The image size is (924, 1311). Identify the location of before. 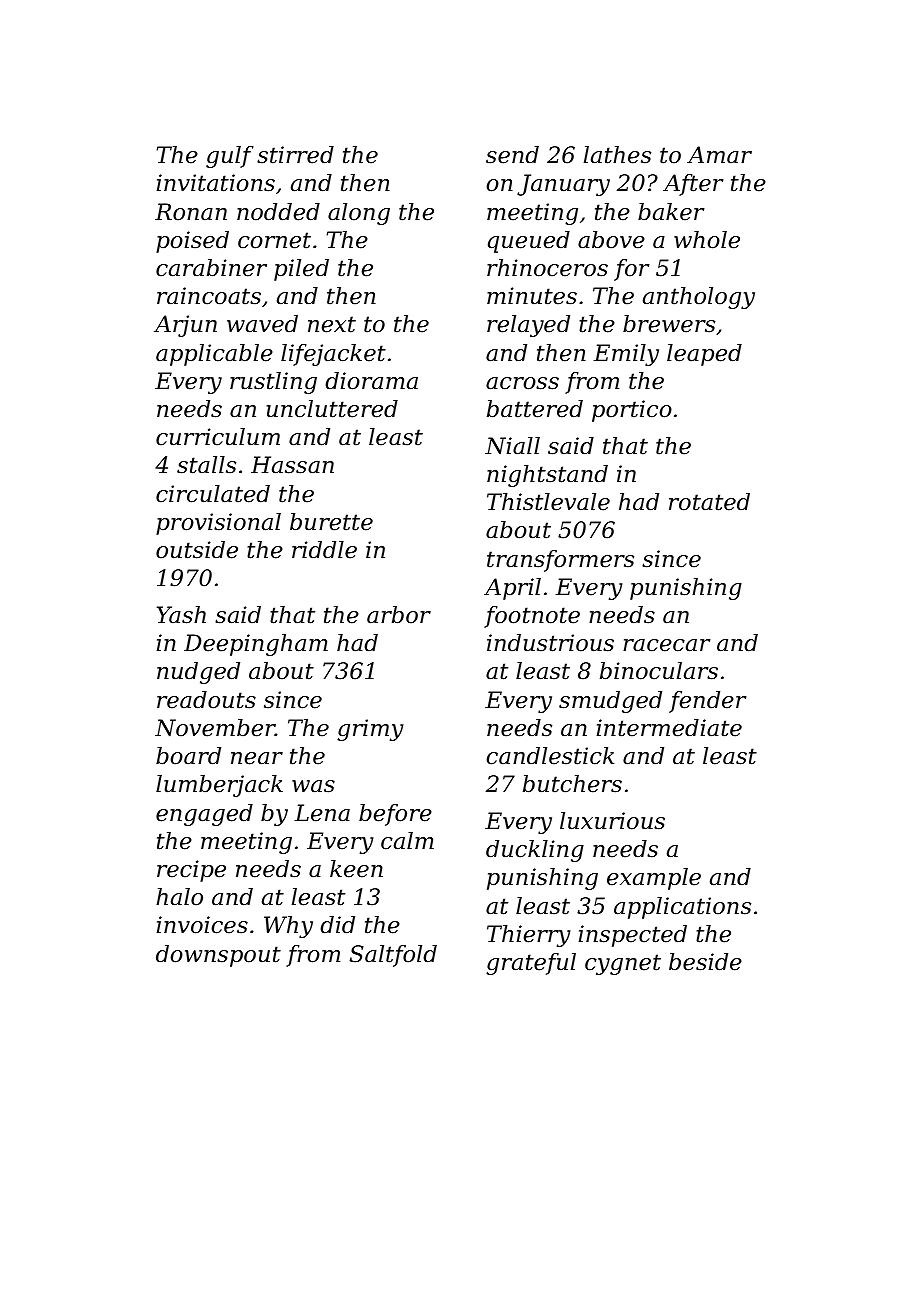
(395, 815).
